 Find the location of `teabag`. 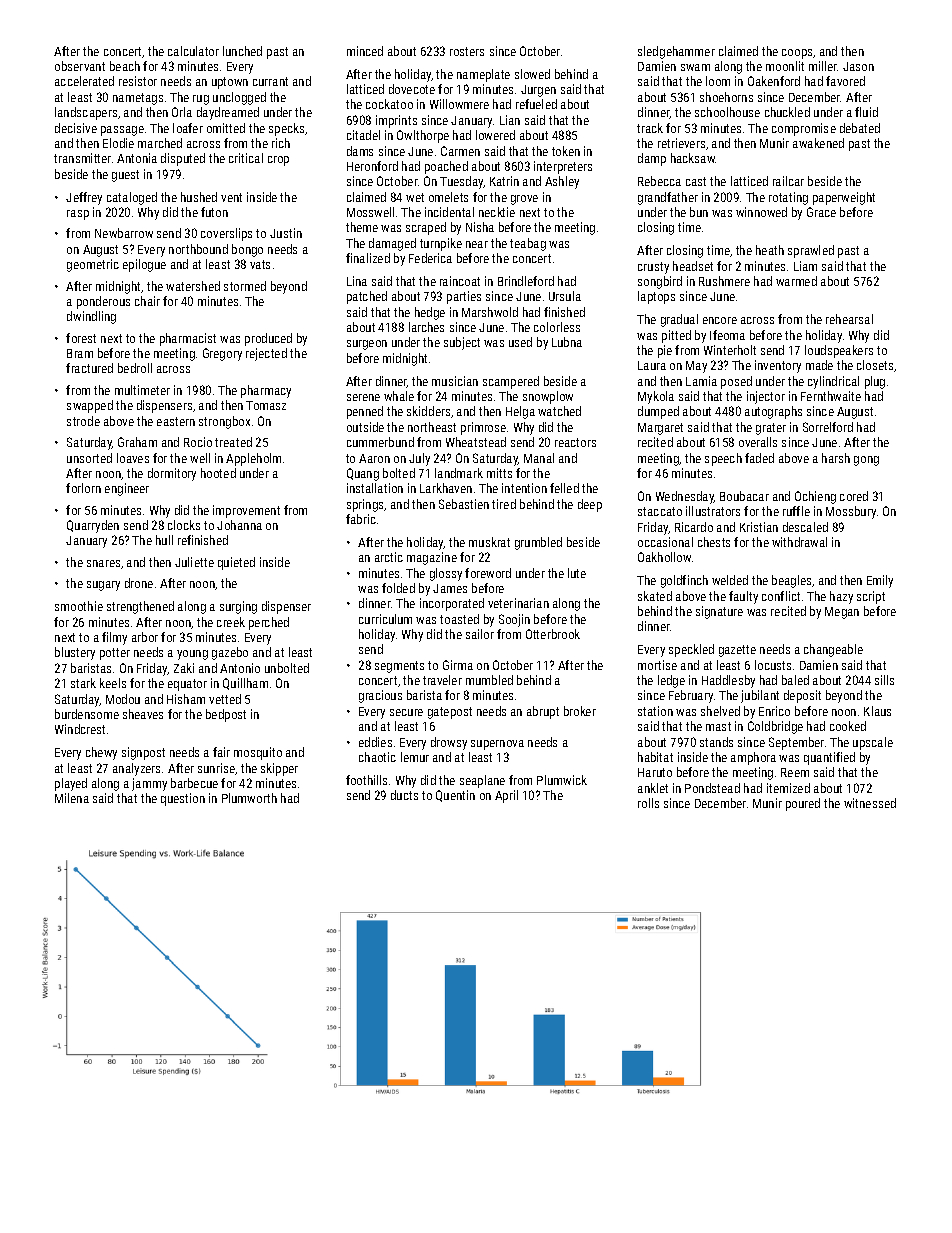

teabag is located at coordinates (528, 244).
